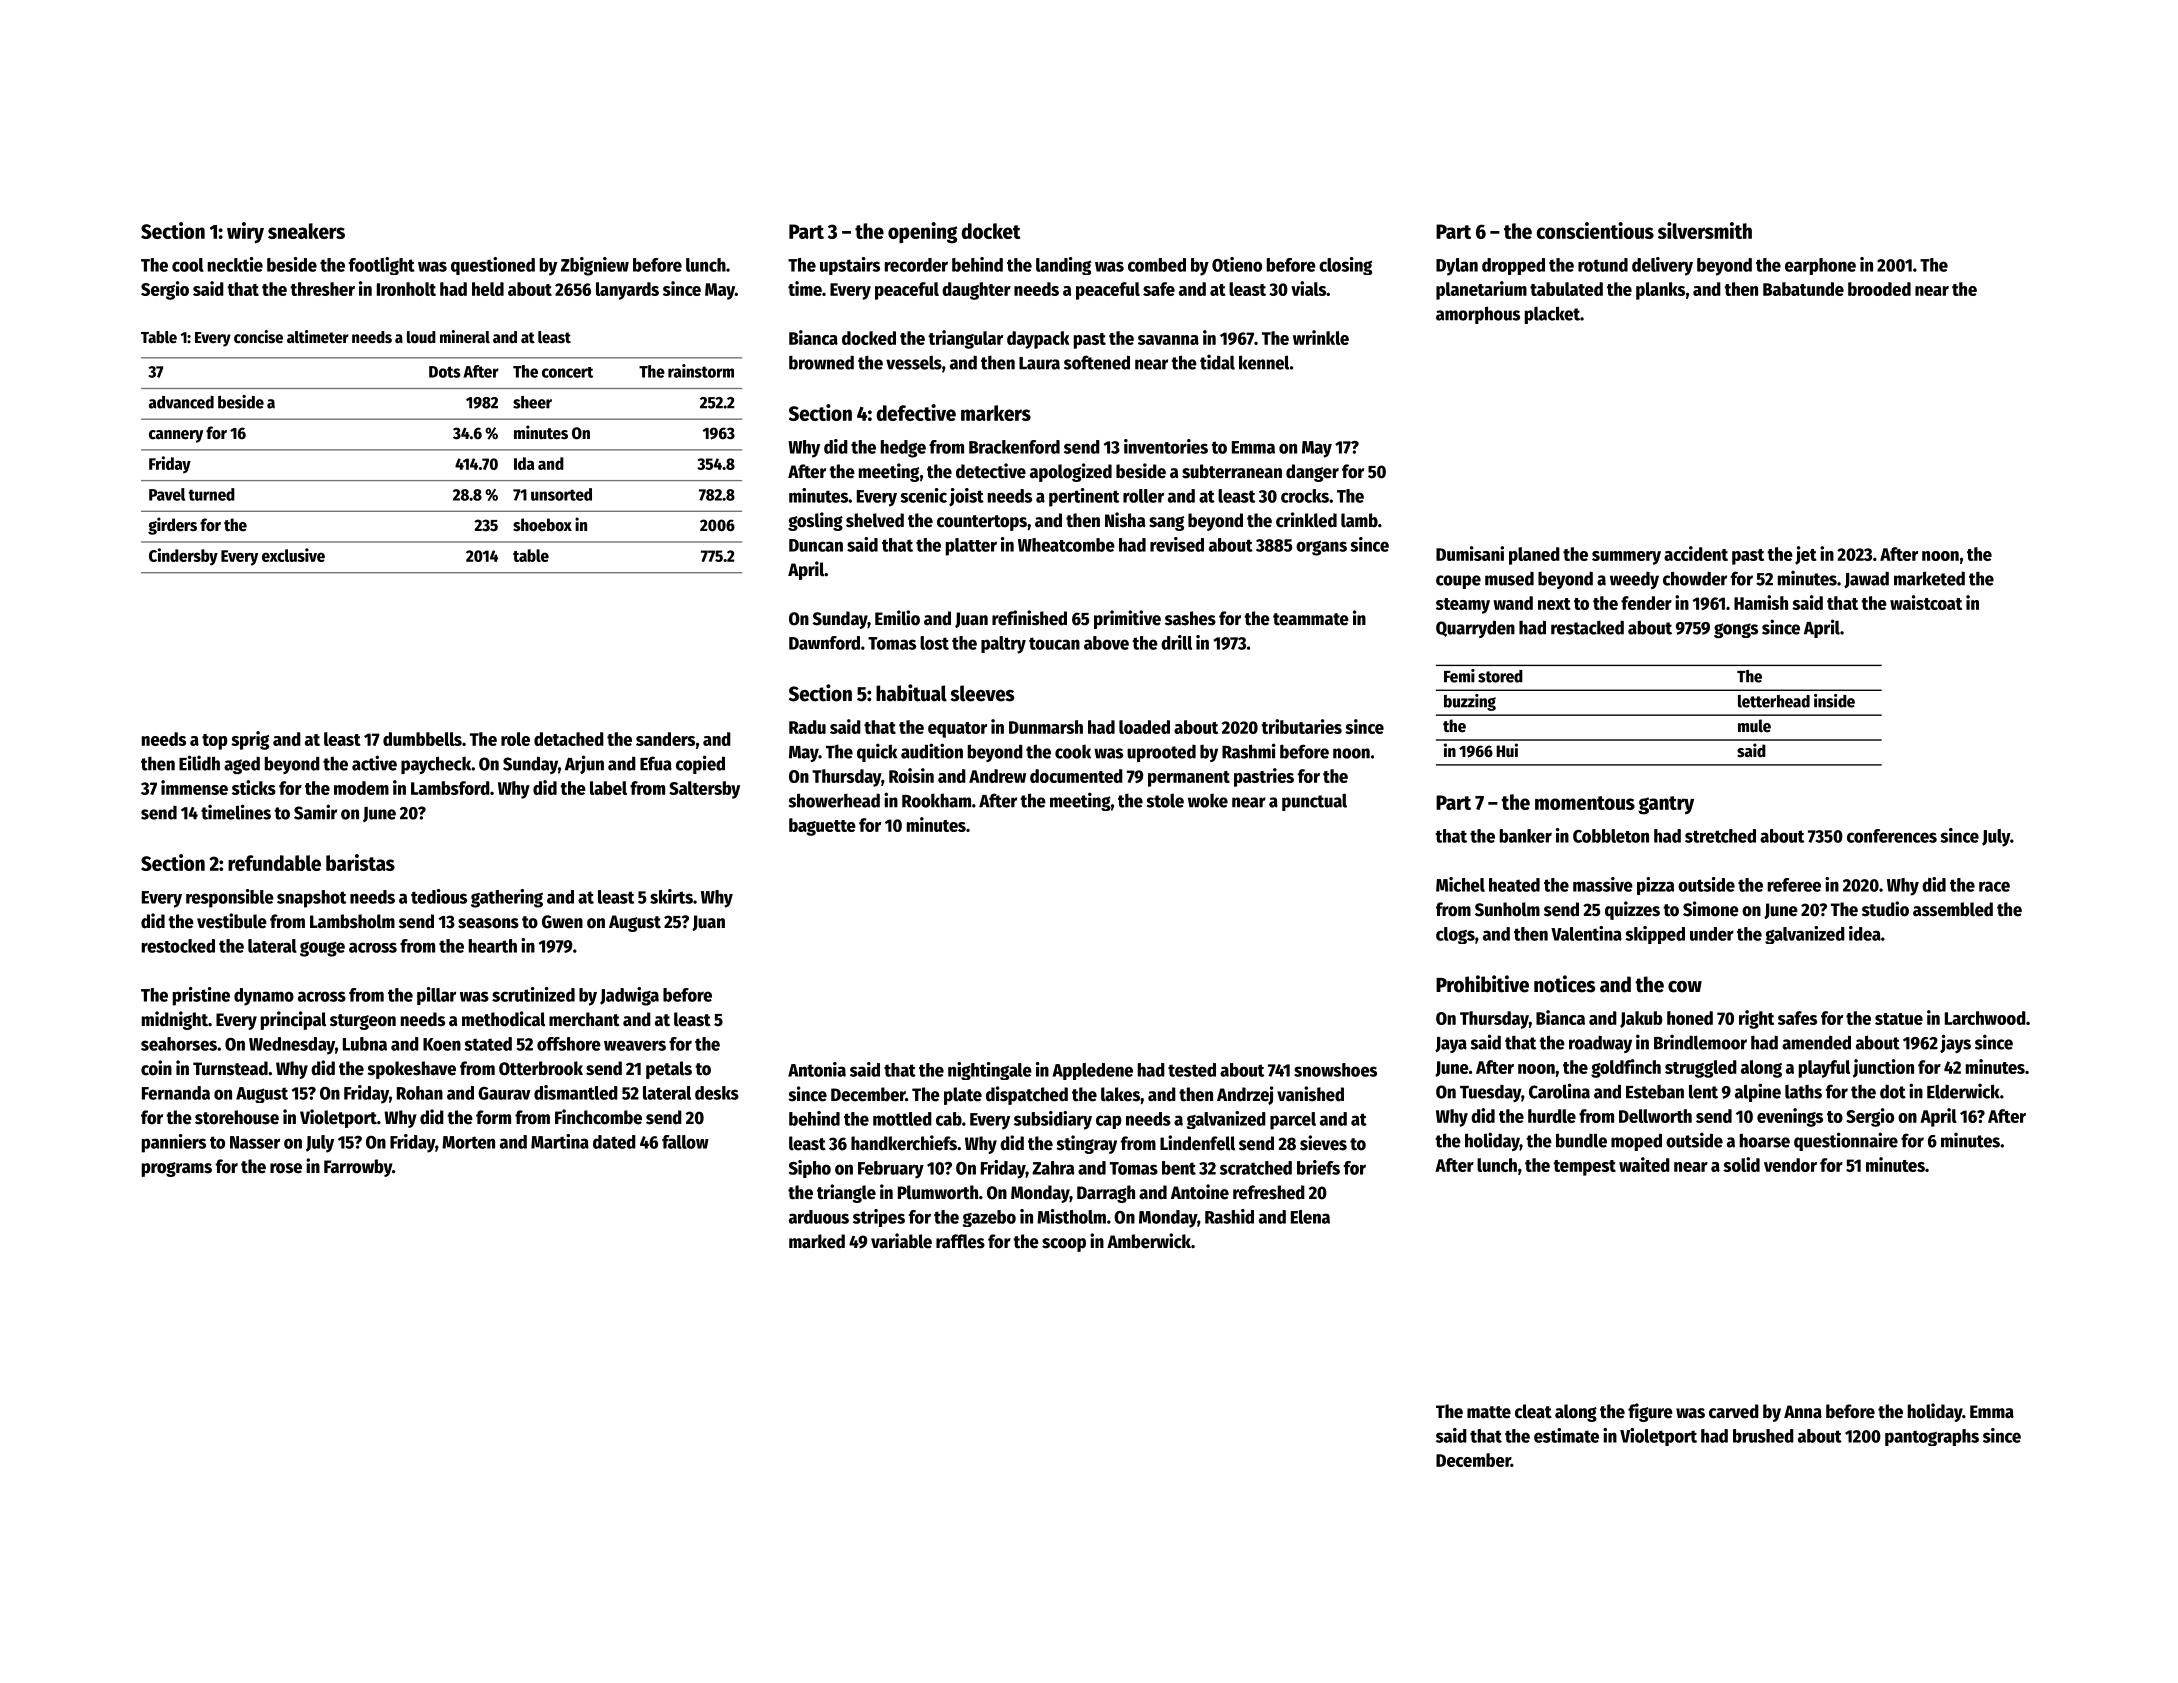 The image size is (2178, 1683). What do you see at coordinates (1741, 1164) in the screenshot?
I see `solid` at bounding box center [1741, 1164].
